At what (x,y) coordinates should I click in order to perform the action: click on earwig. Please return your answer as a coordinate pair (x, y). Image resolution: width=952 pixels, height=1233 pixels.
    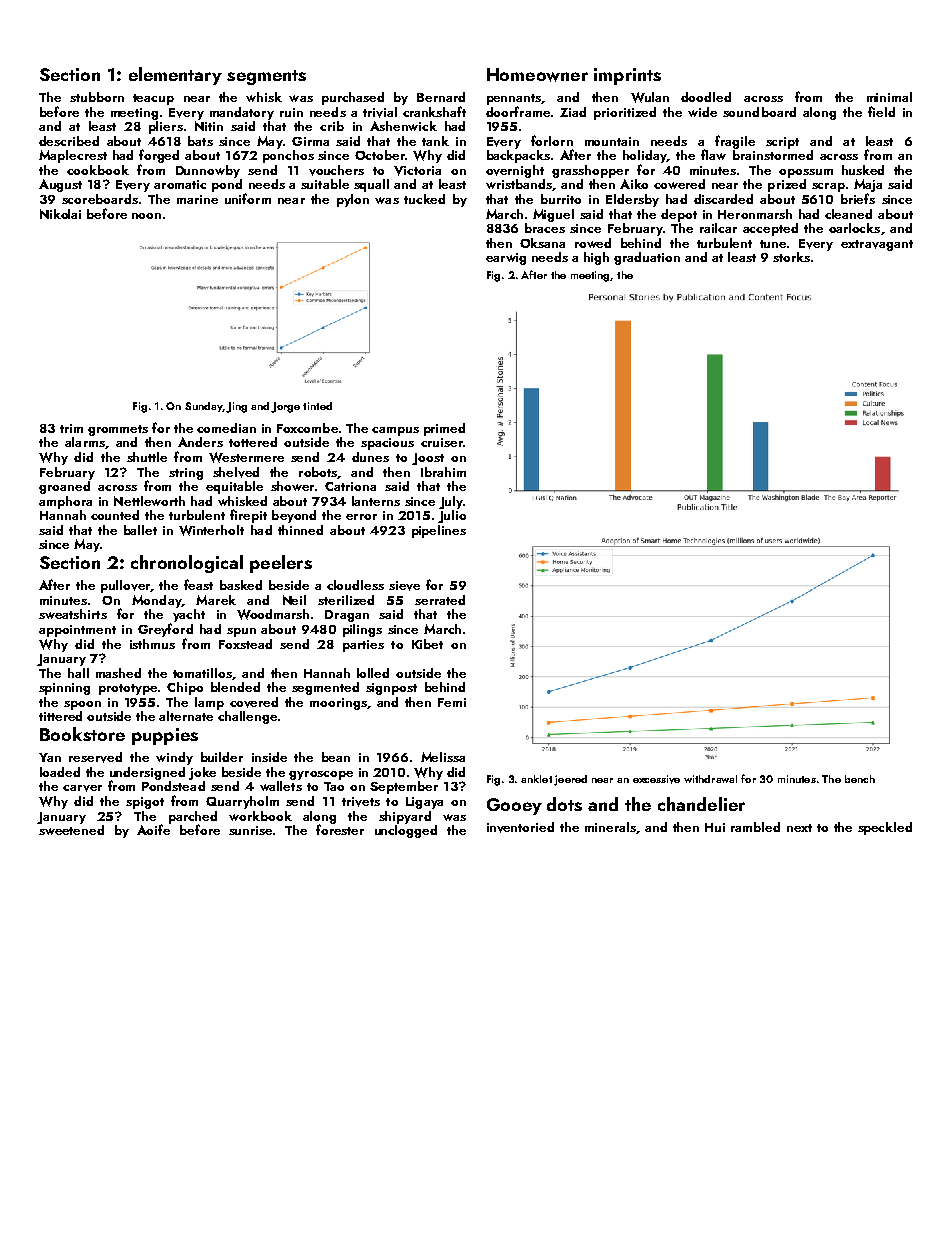
    Looking at the image, I should click on (506, 259).
